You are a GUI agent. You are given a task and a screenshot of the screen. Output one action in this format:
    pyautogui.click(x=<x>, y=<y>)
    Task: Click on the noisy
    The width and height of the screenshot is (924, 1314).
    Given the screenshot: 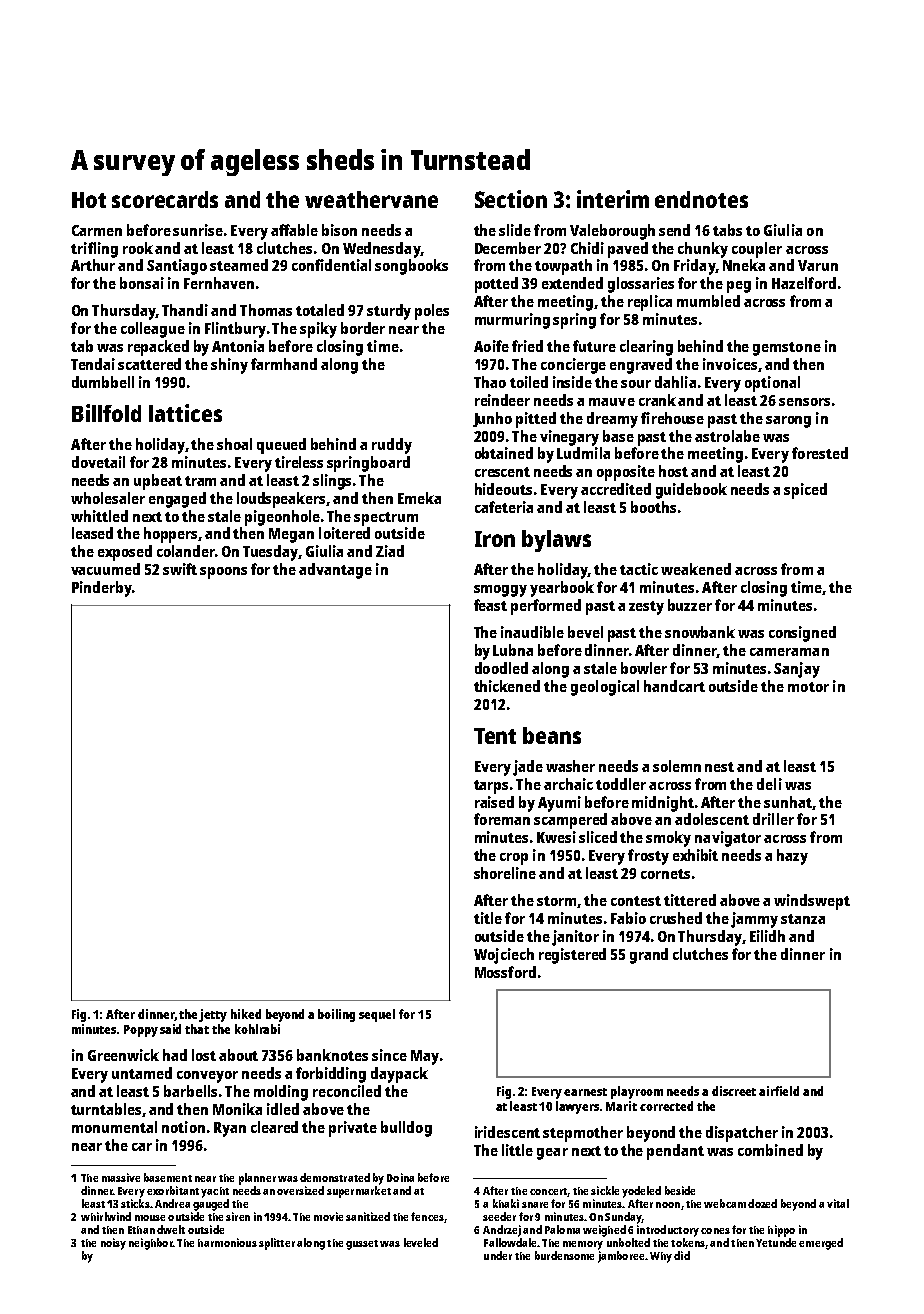 What is the action you would take?
    pyautogui.click(x=113, y=1244)
